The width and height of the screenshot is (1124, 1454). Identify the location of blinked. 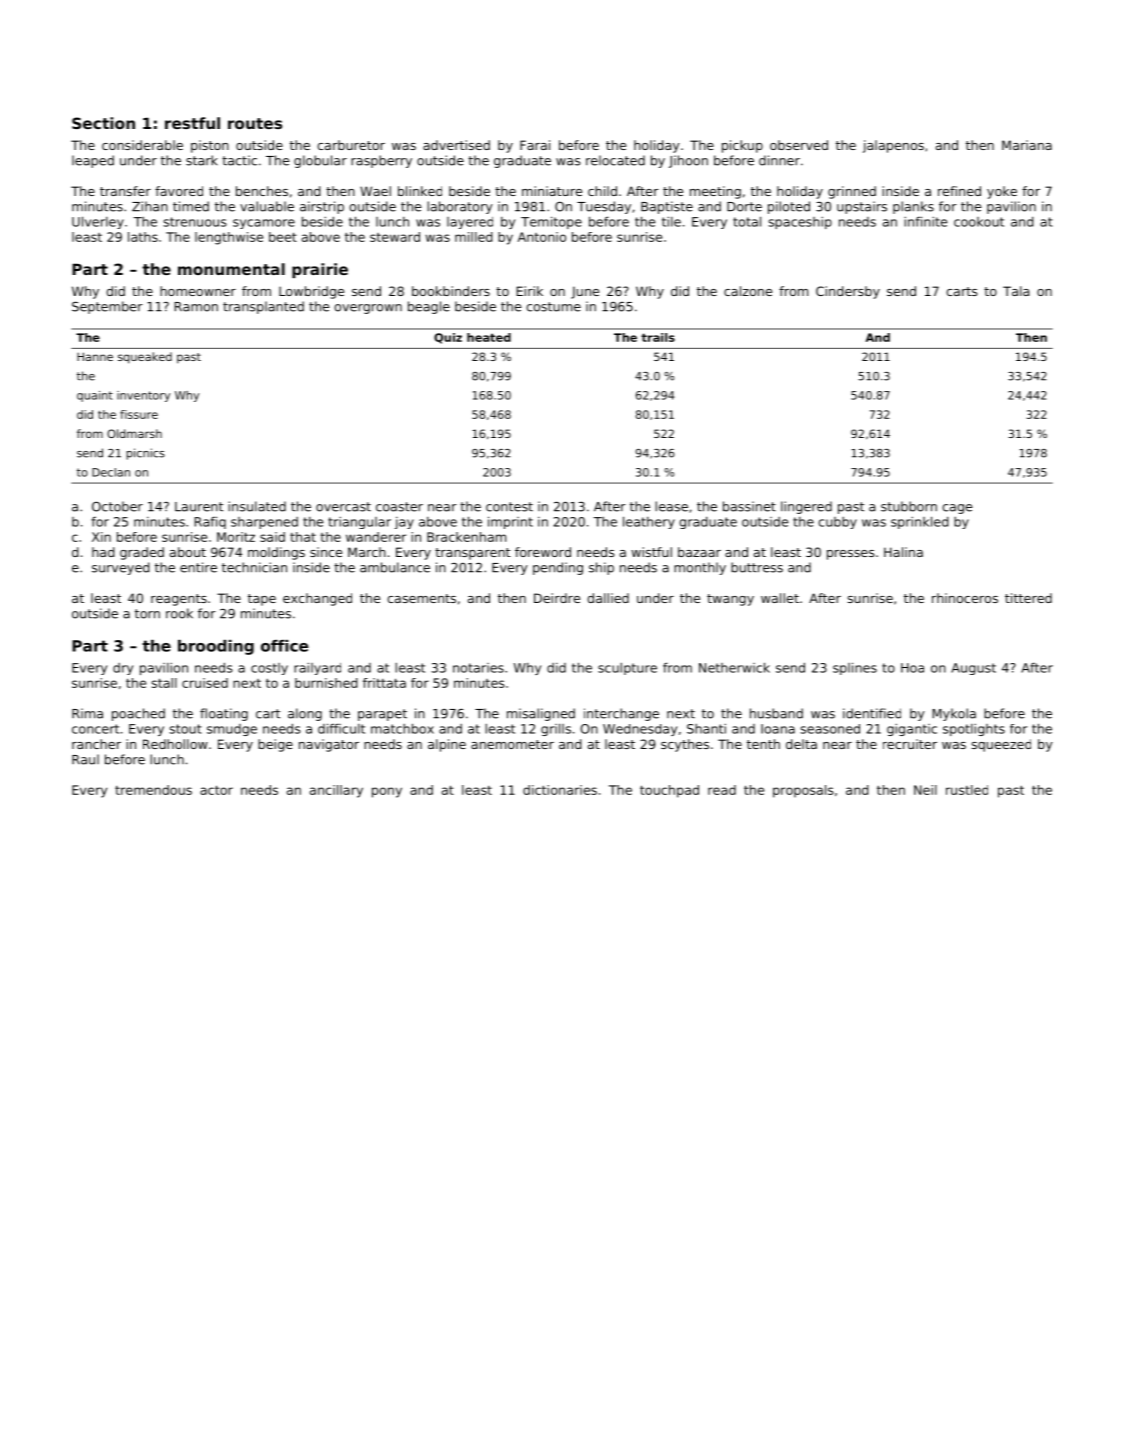
(420, 191).
